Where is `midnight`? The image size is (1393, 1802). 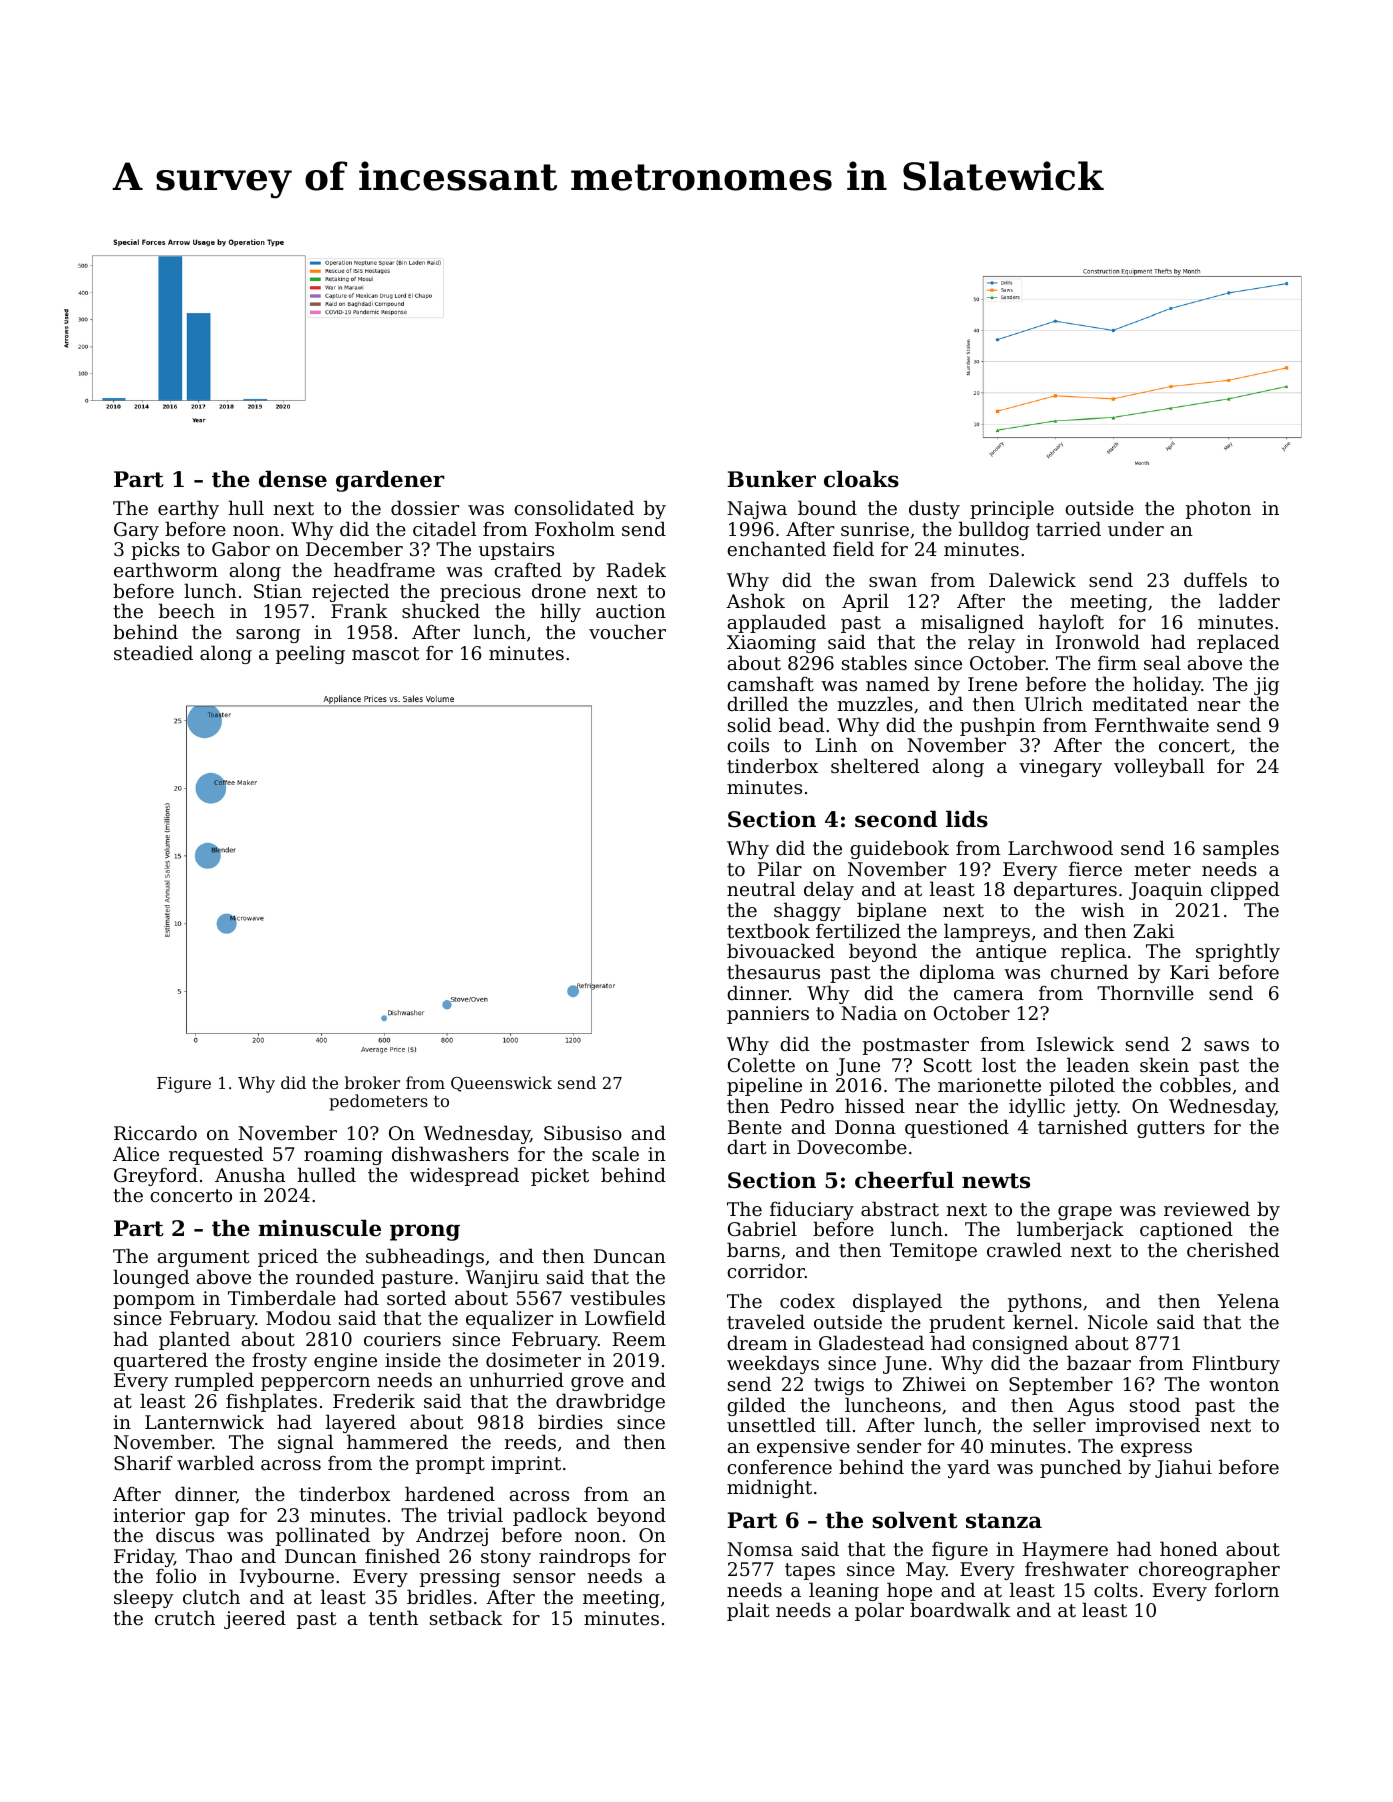 midnight is located at coordinates (769, 1488).
